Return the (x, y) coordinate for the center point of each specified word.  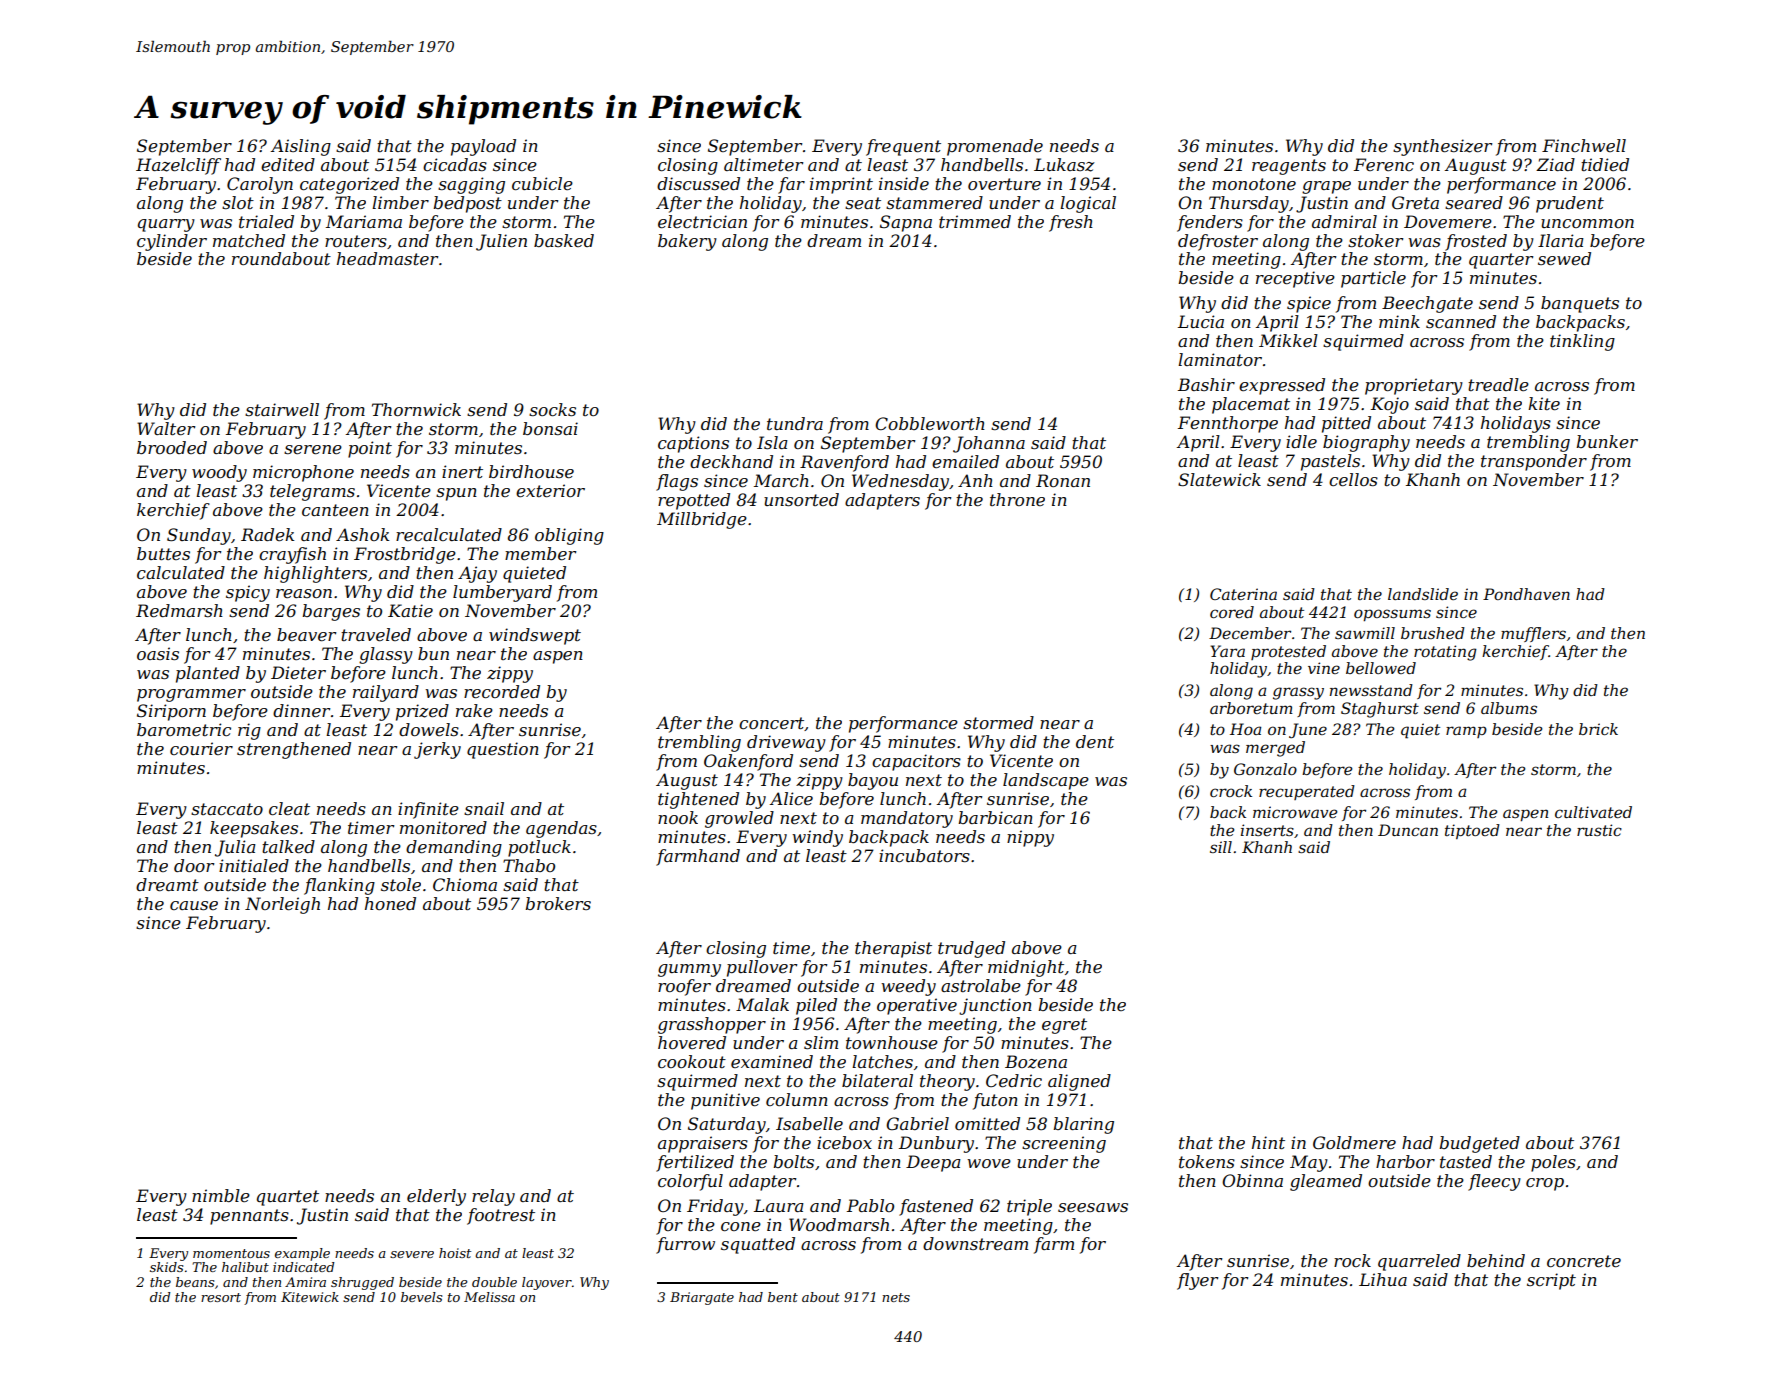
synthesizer (1442, 147)
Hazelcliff (178, 166)
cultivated (1593, 812)
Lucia (1201, 321)
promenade (995, 147)
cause (194, 905)
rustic (1599, 830)
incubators (924, 855)
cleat (289, 808)
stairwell (282, 409)
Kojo (1390, 405)
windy (817, 838)
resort (221, 1297)
